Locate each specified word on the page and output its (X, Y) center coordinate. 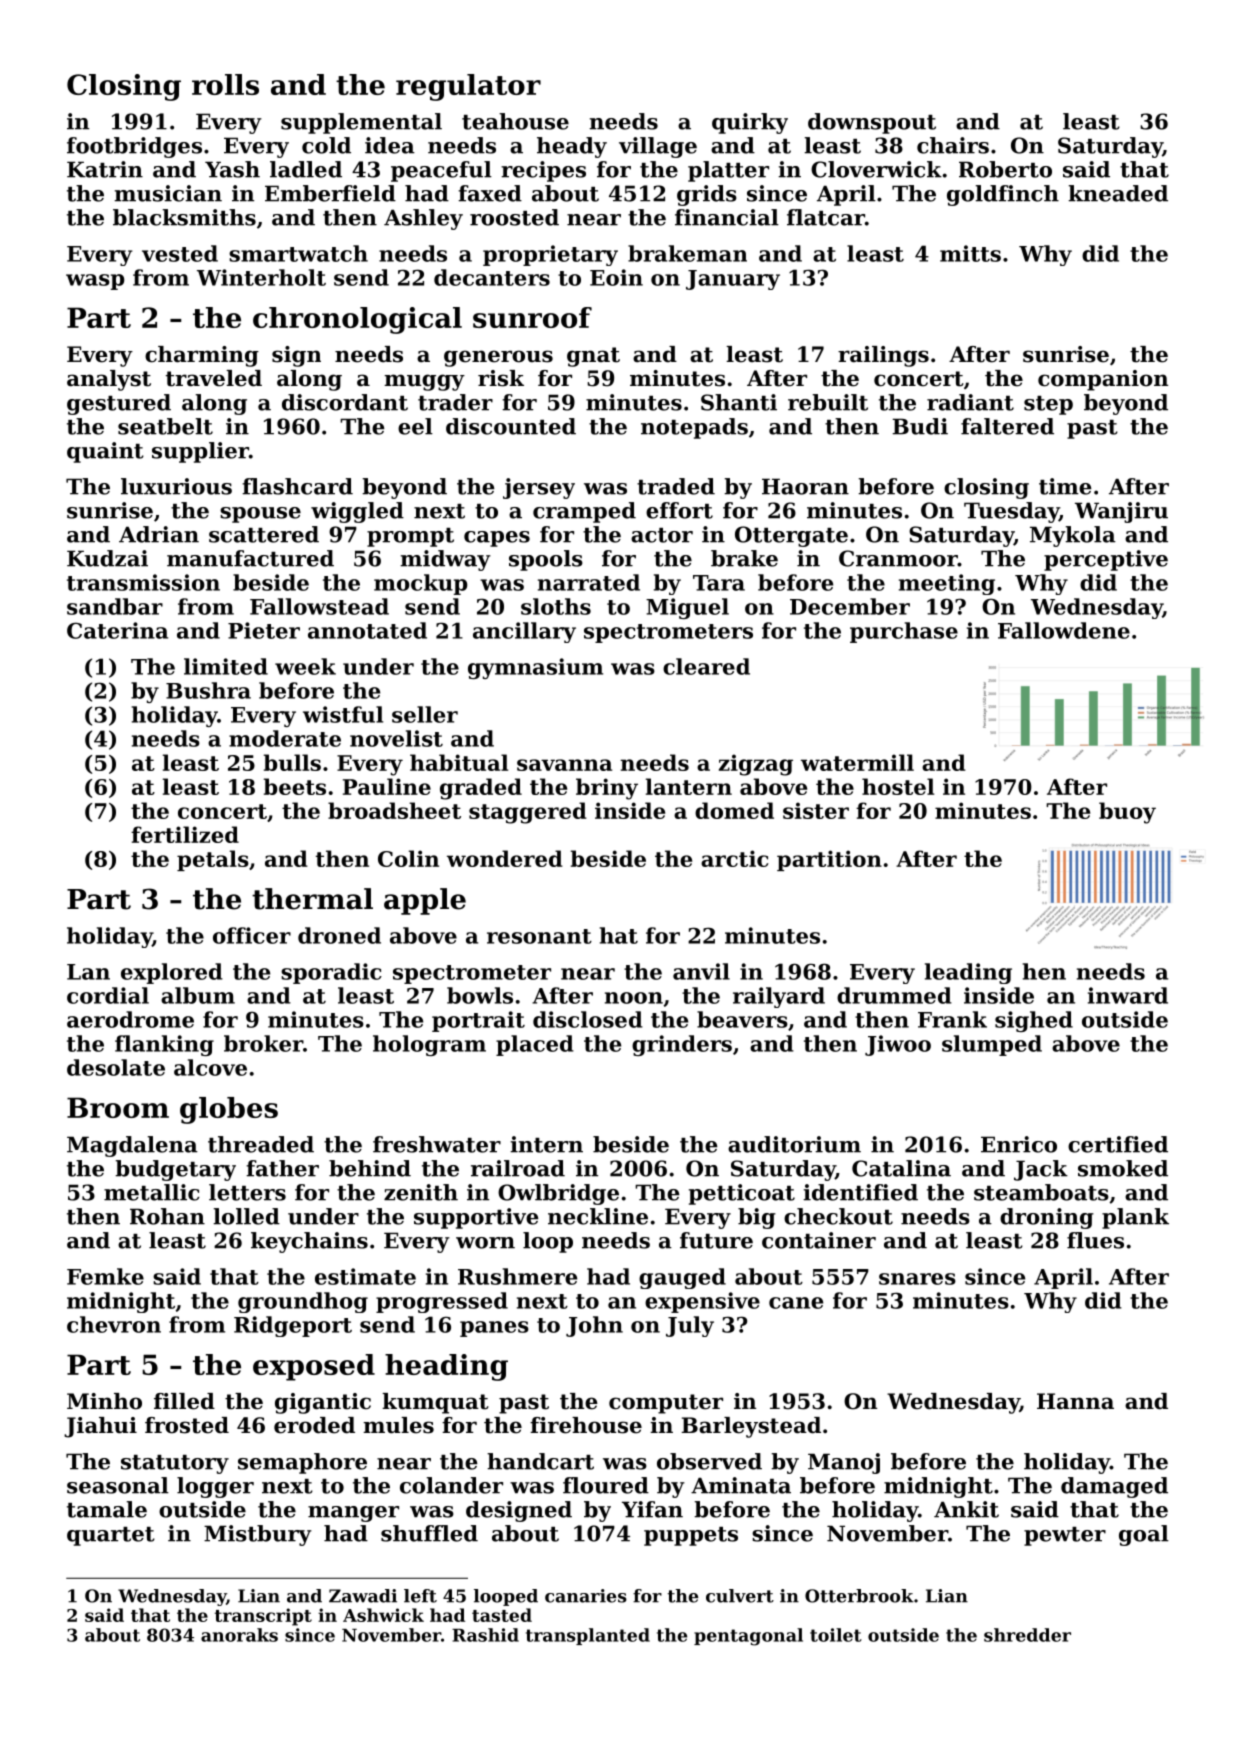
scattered (264, 534)
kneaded (1118, 193)
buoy (1127, 813)
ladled (306, 169)
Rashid (485, 1635)
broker (263, 1043)
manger (353, 1514)
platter (728, 171)
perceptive (1106, 560)
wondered (505, 858)
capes (497, 539)
